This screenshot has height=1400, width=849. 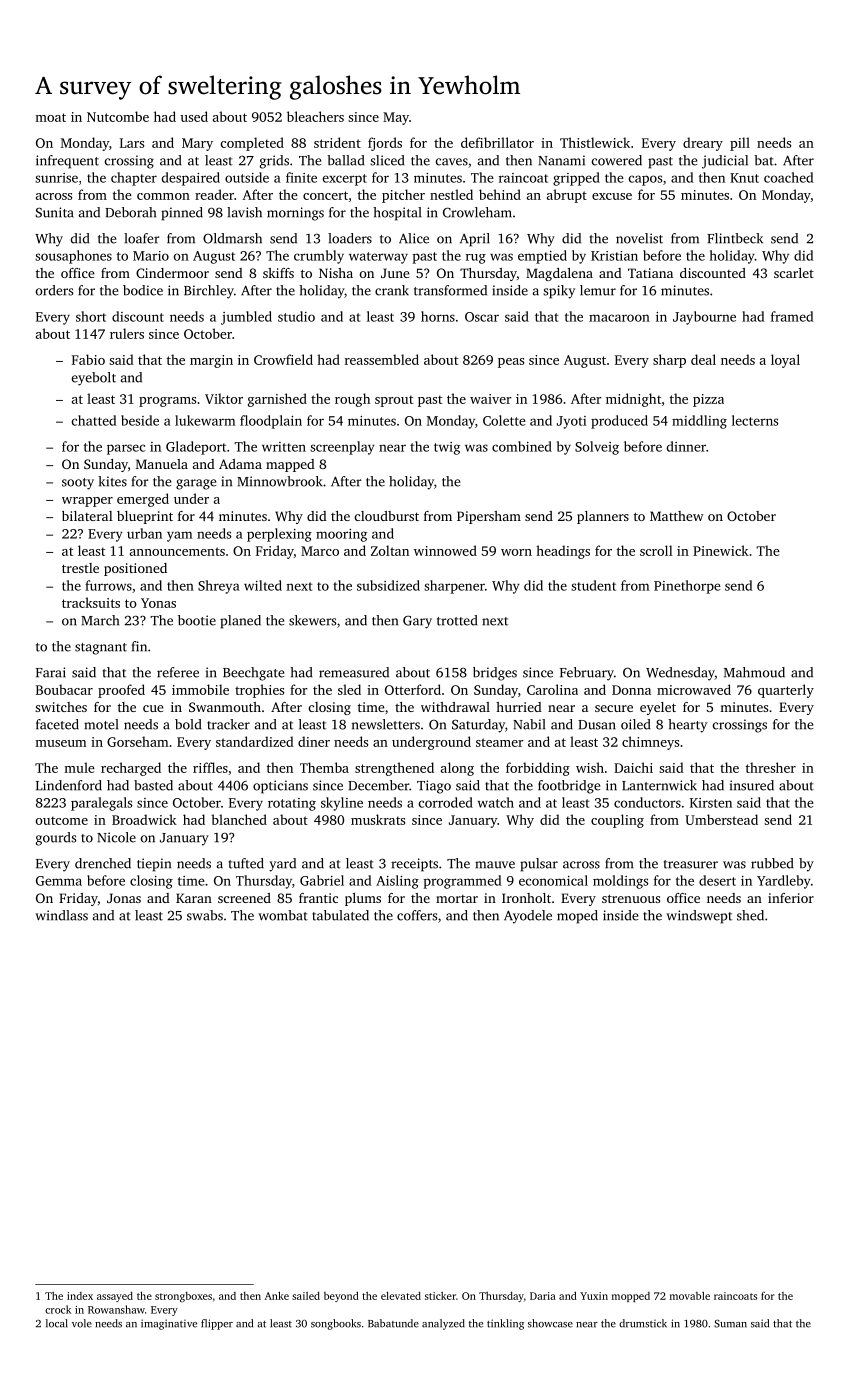 I want to click on sooty, so click(x=78, y=484).
